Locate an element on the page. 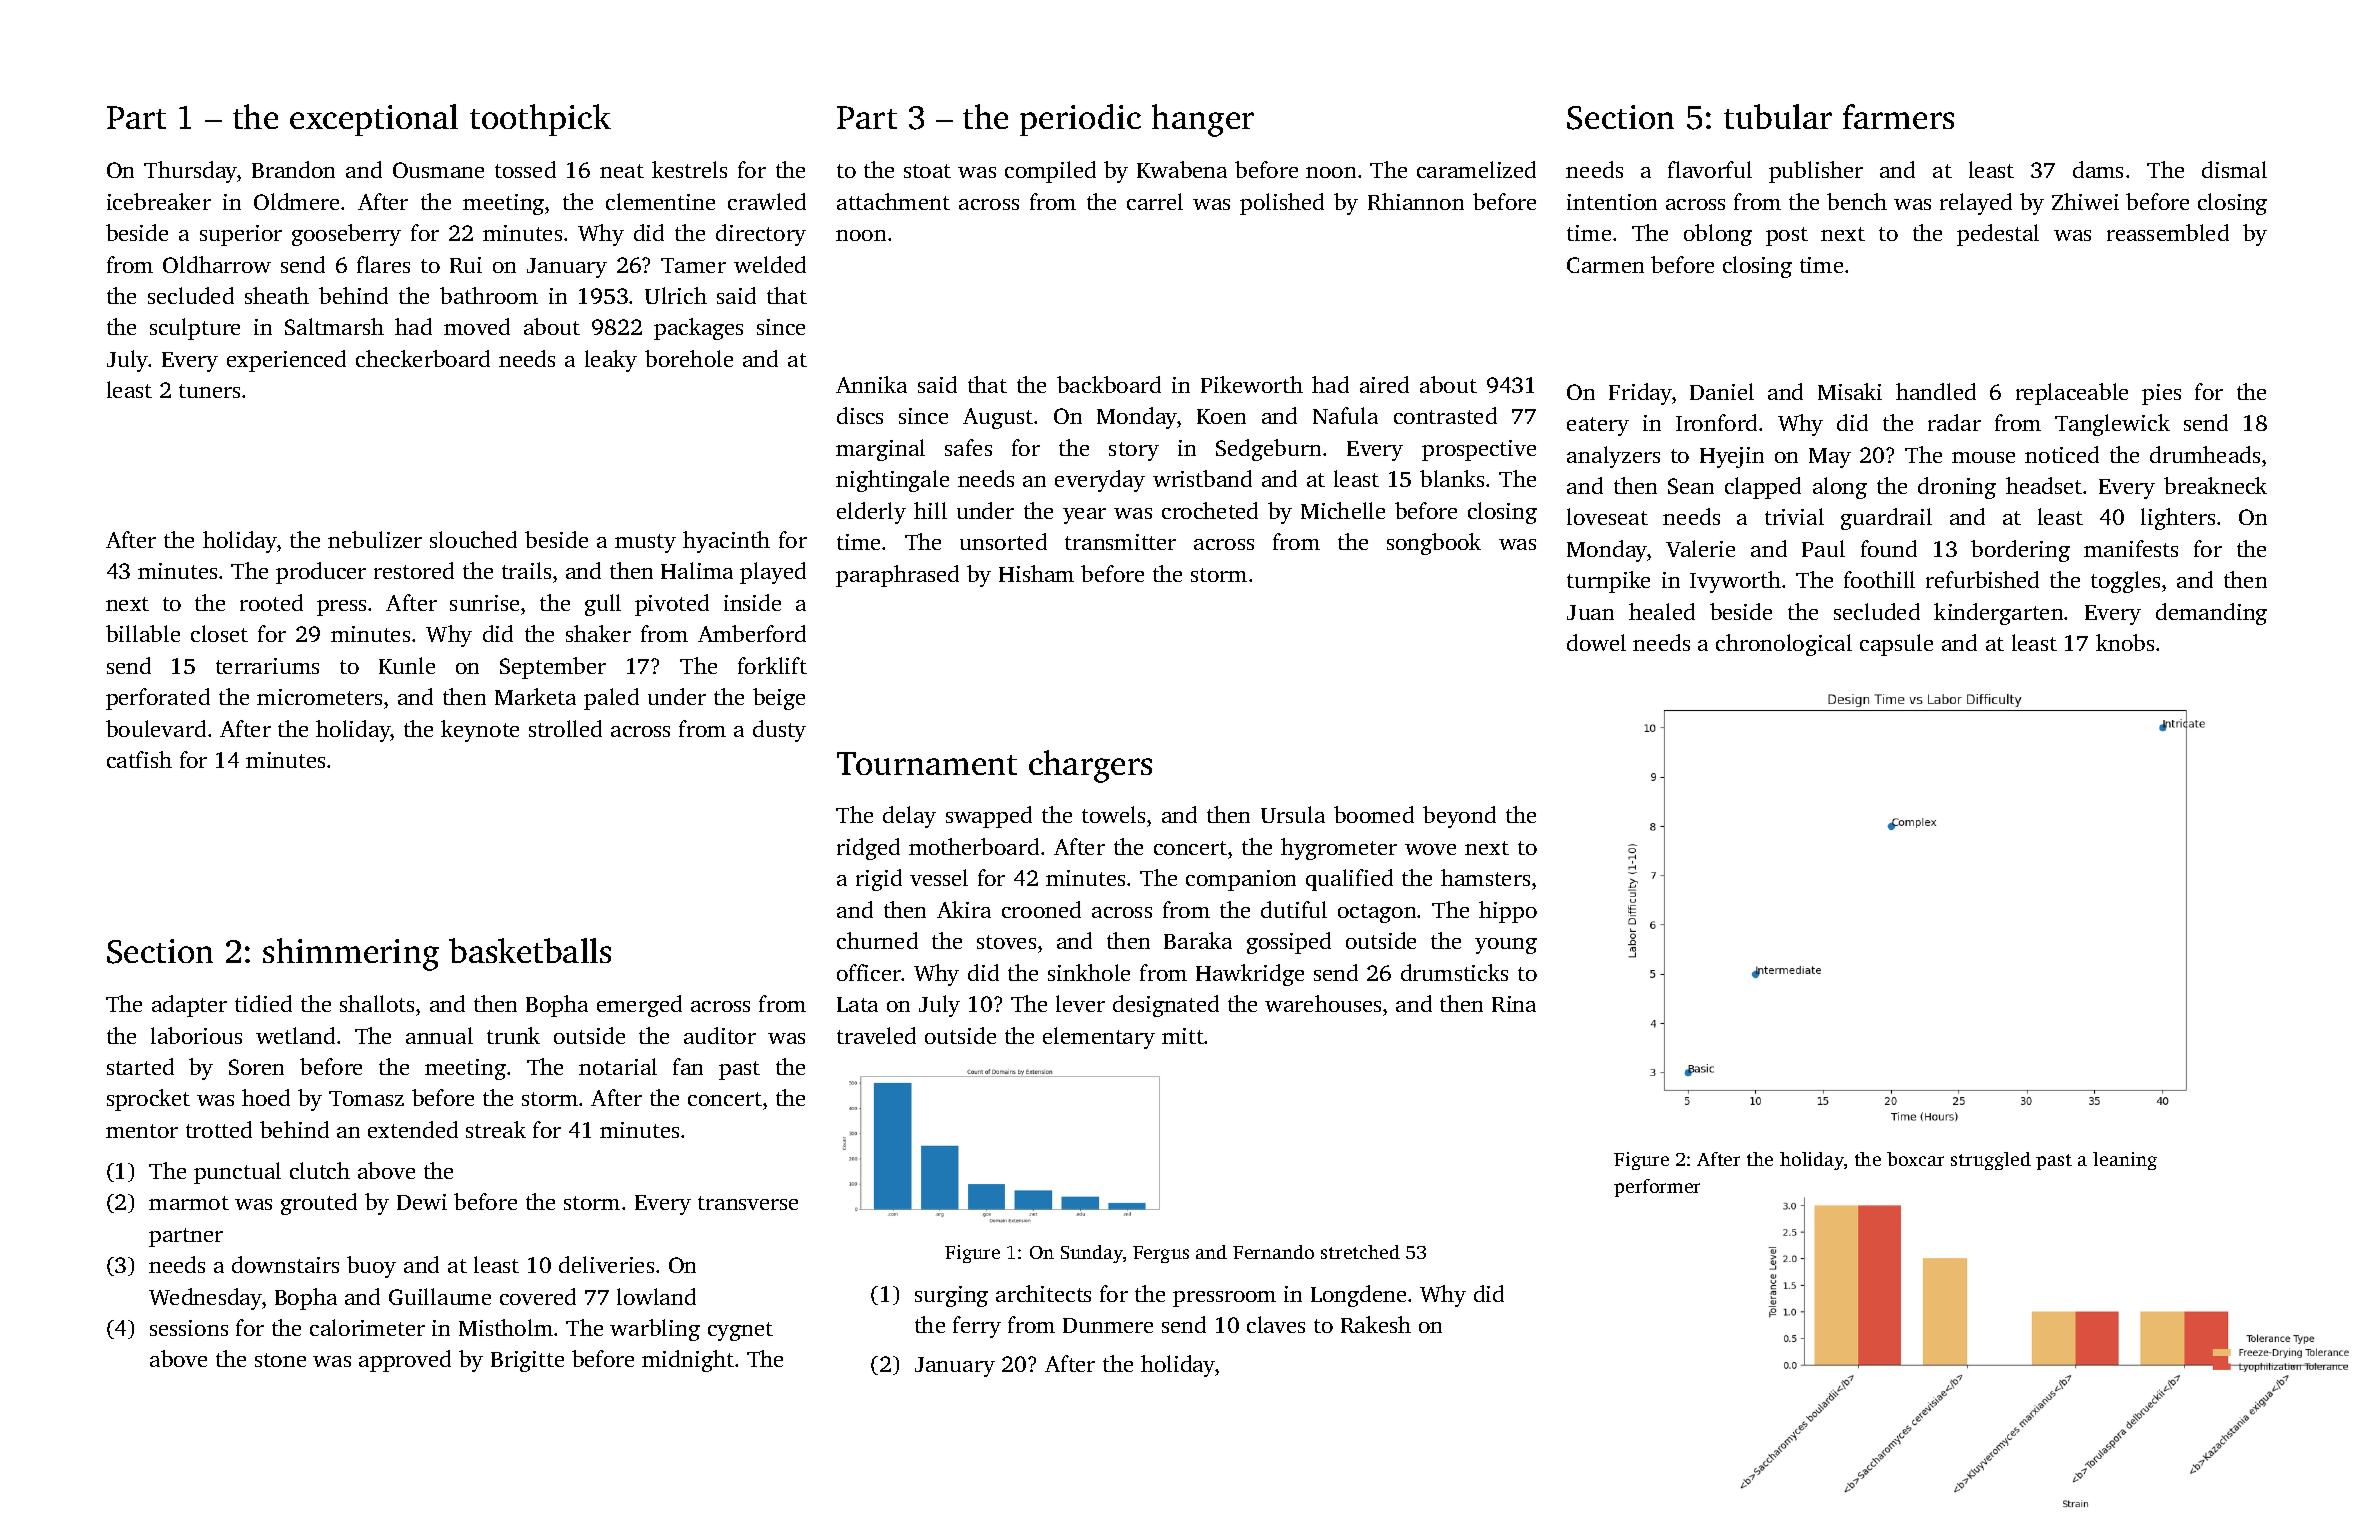 This page has width=2374, height=1536. farmers is located at coordinates (1898, 116).
